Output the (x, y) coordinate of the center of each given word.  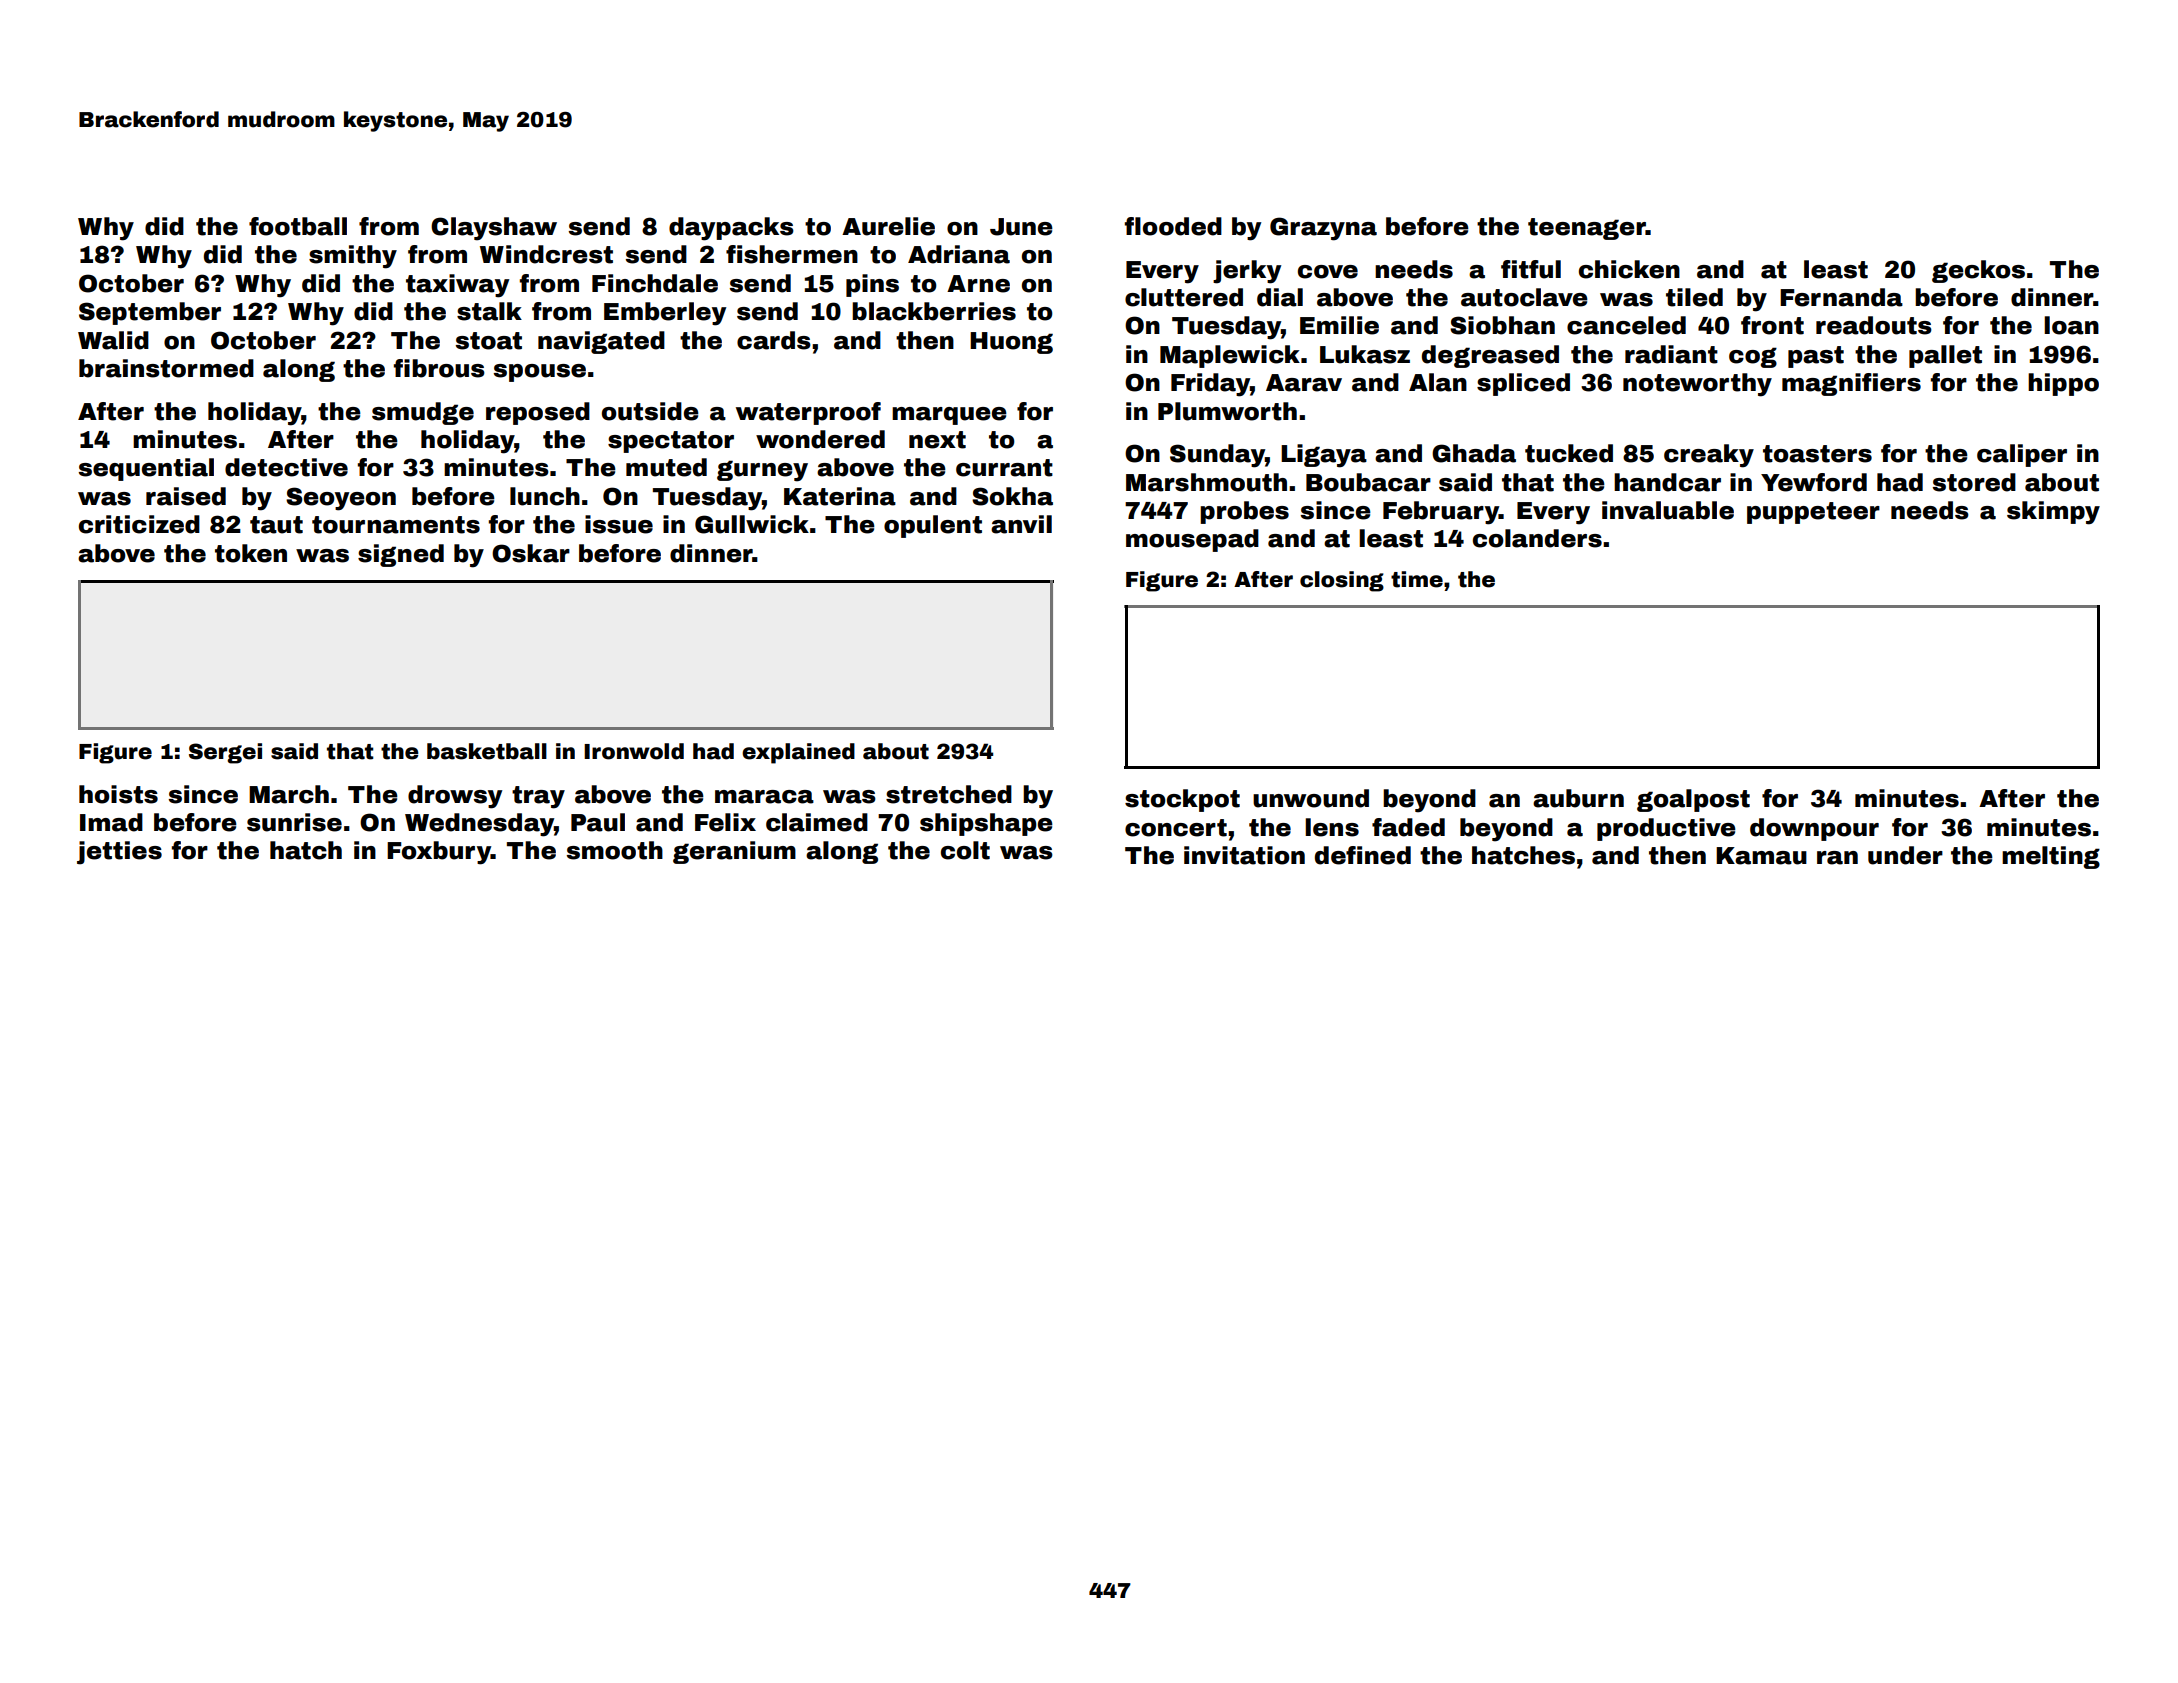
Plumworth (1227, 411)
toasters (1817, 454)
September (150, 313)
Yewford (1814, 482)
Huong (1011, 343)
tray (538, 797)
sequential (146, 469)
